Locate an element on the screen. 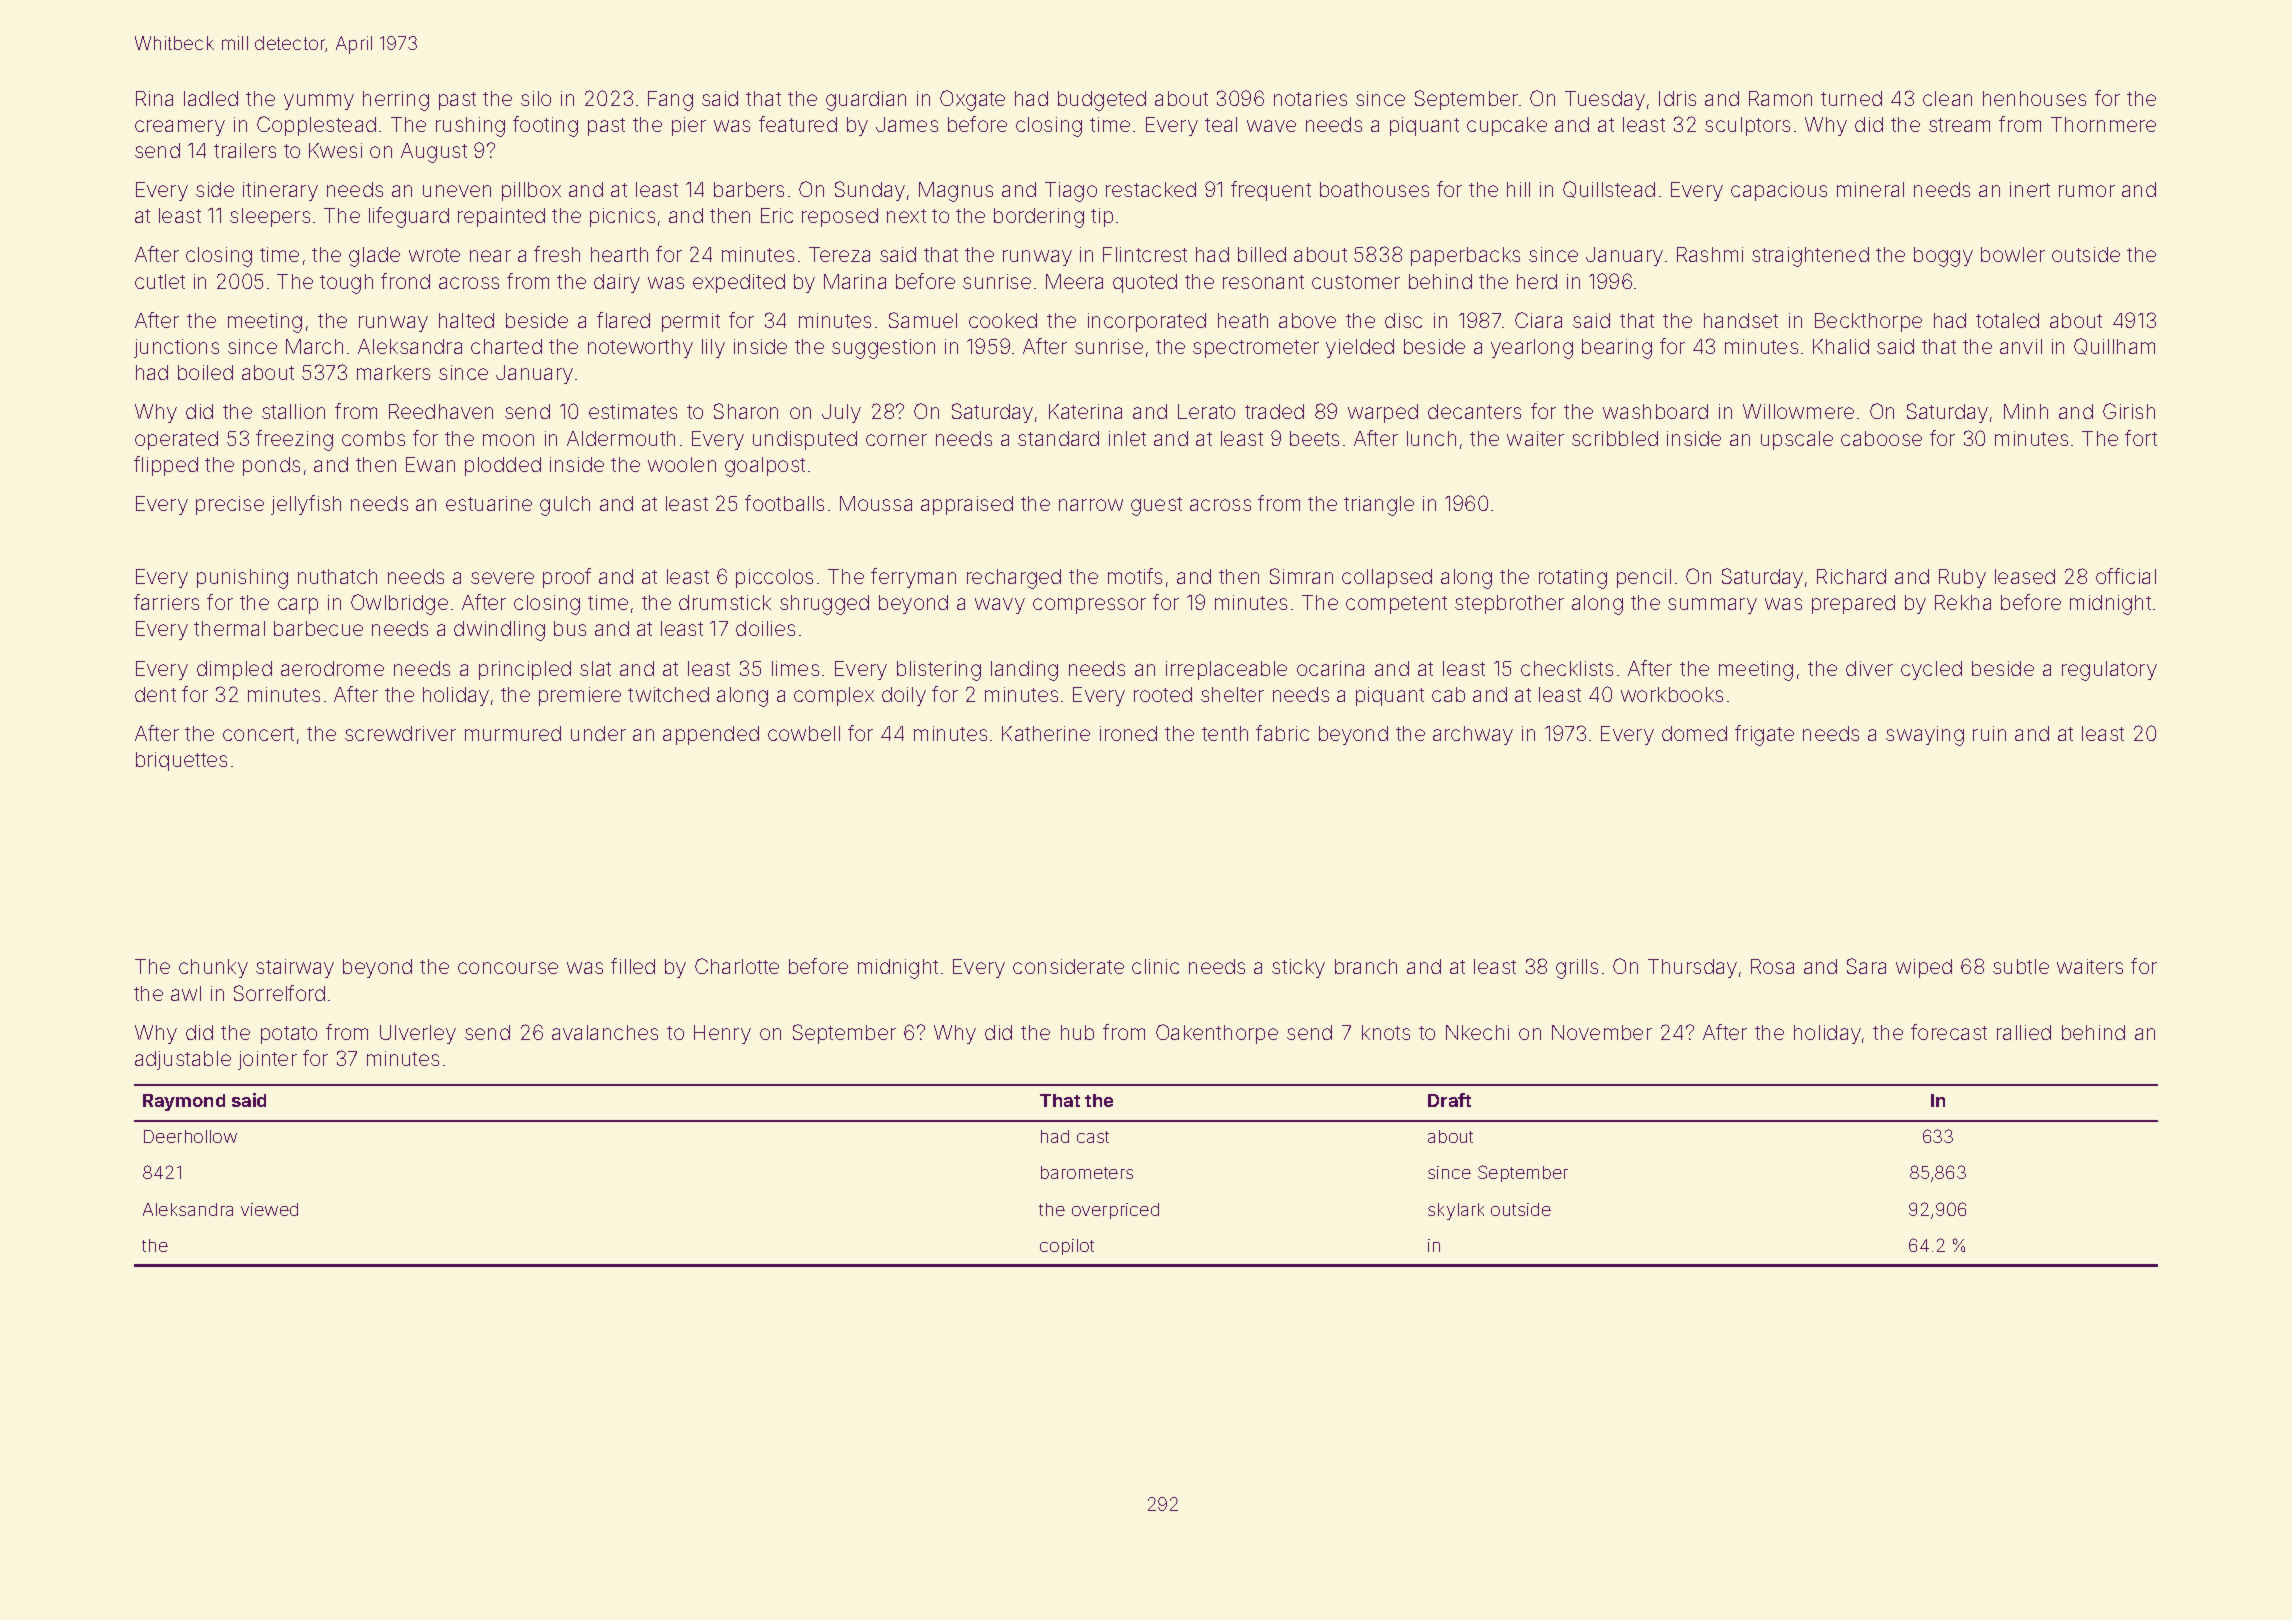 This screenshot has width=2292, height=1620. Katherine is located at coordinates (1046, 733).
